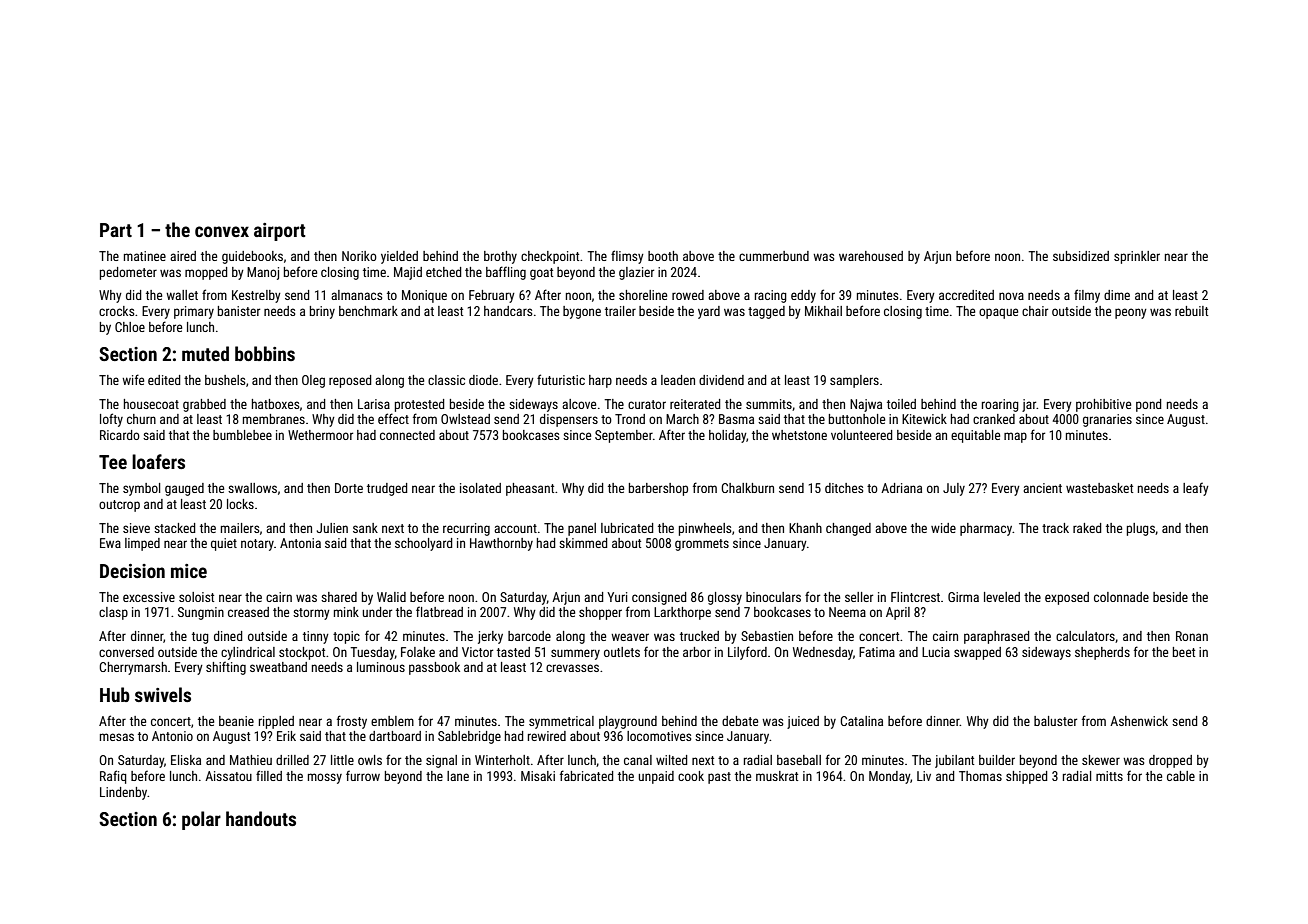  Describe the element at coordinates (1067, 598) in the screenshot. I see `exposed` at that location.
